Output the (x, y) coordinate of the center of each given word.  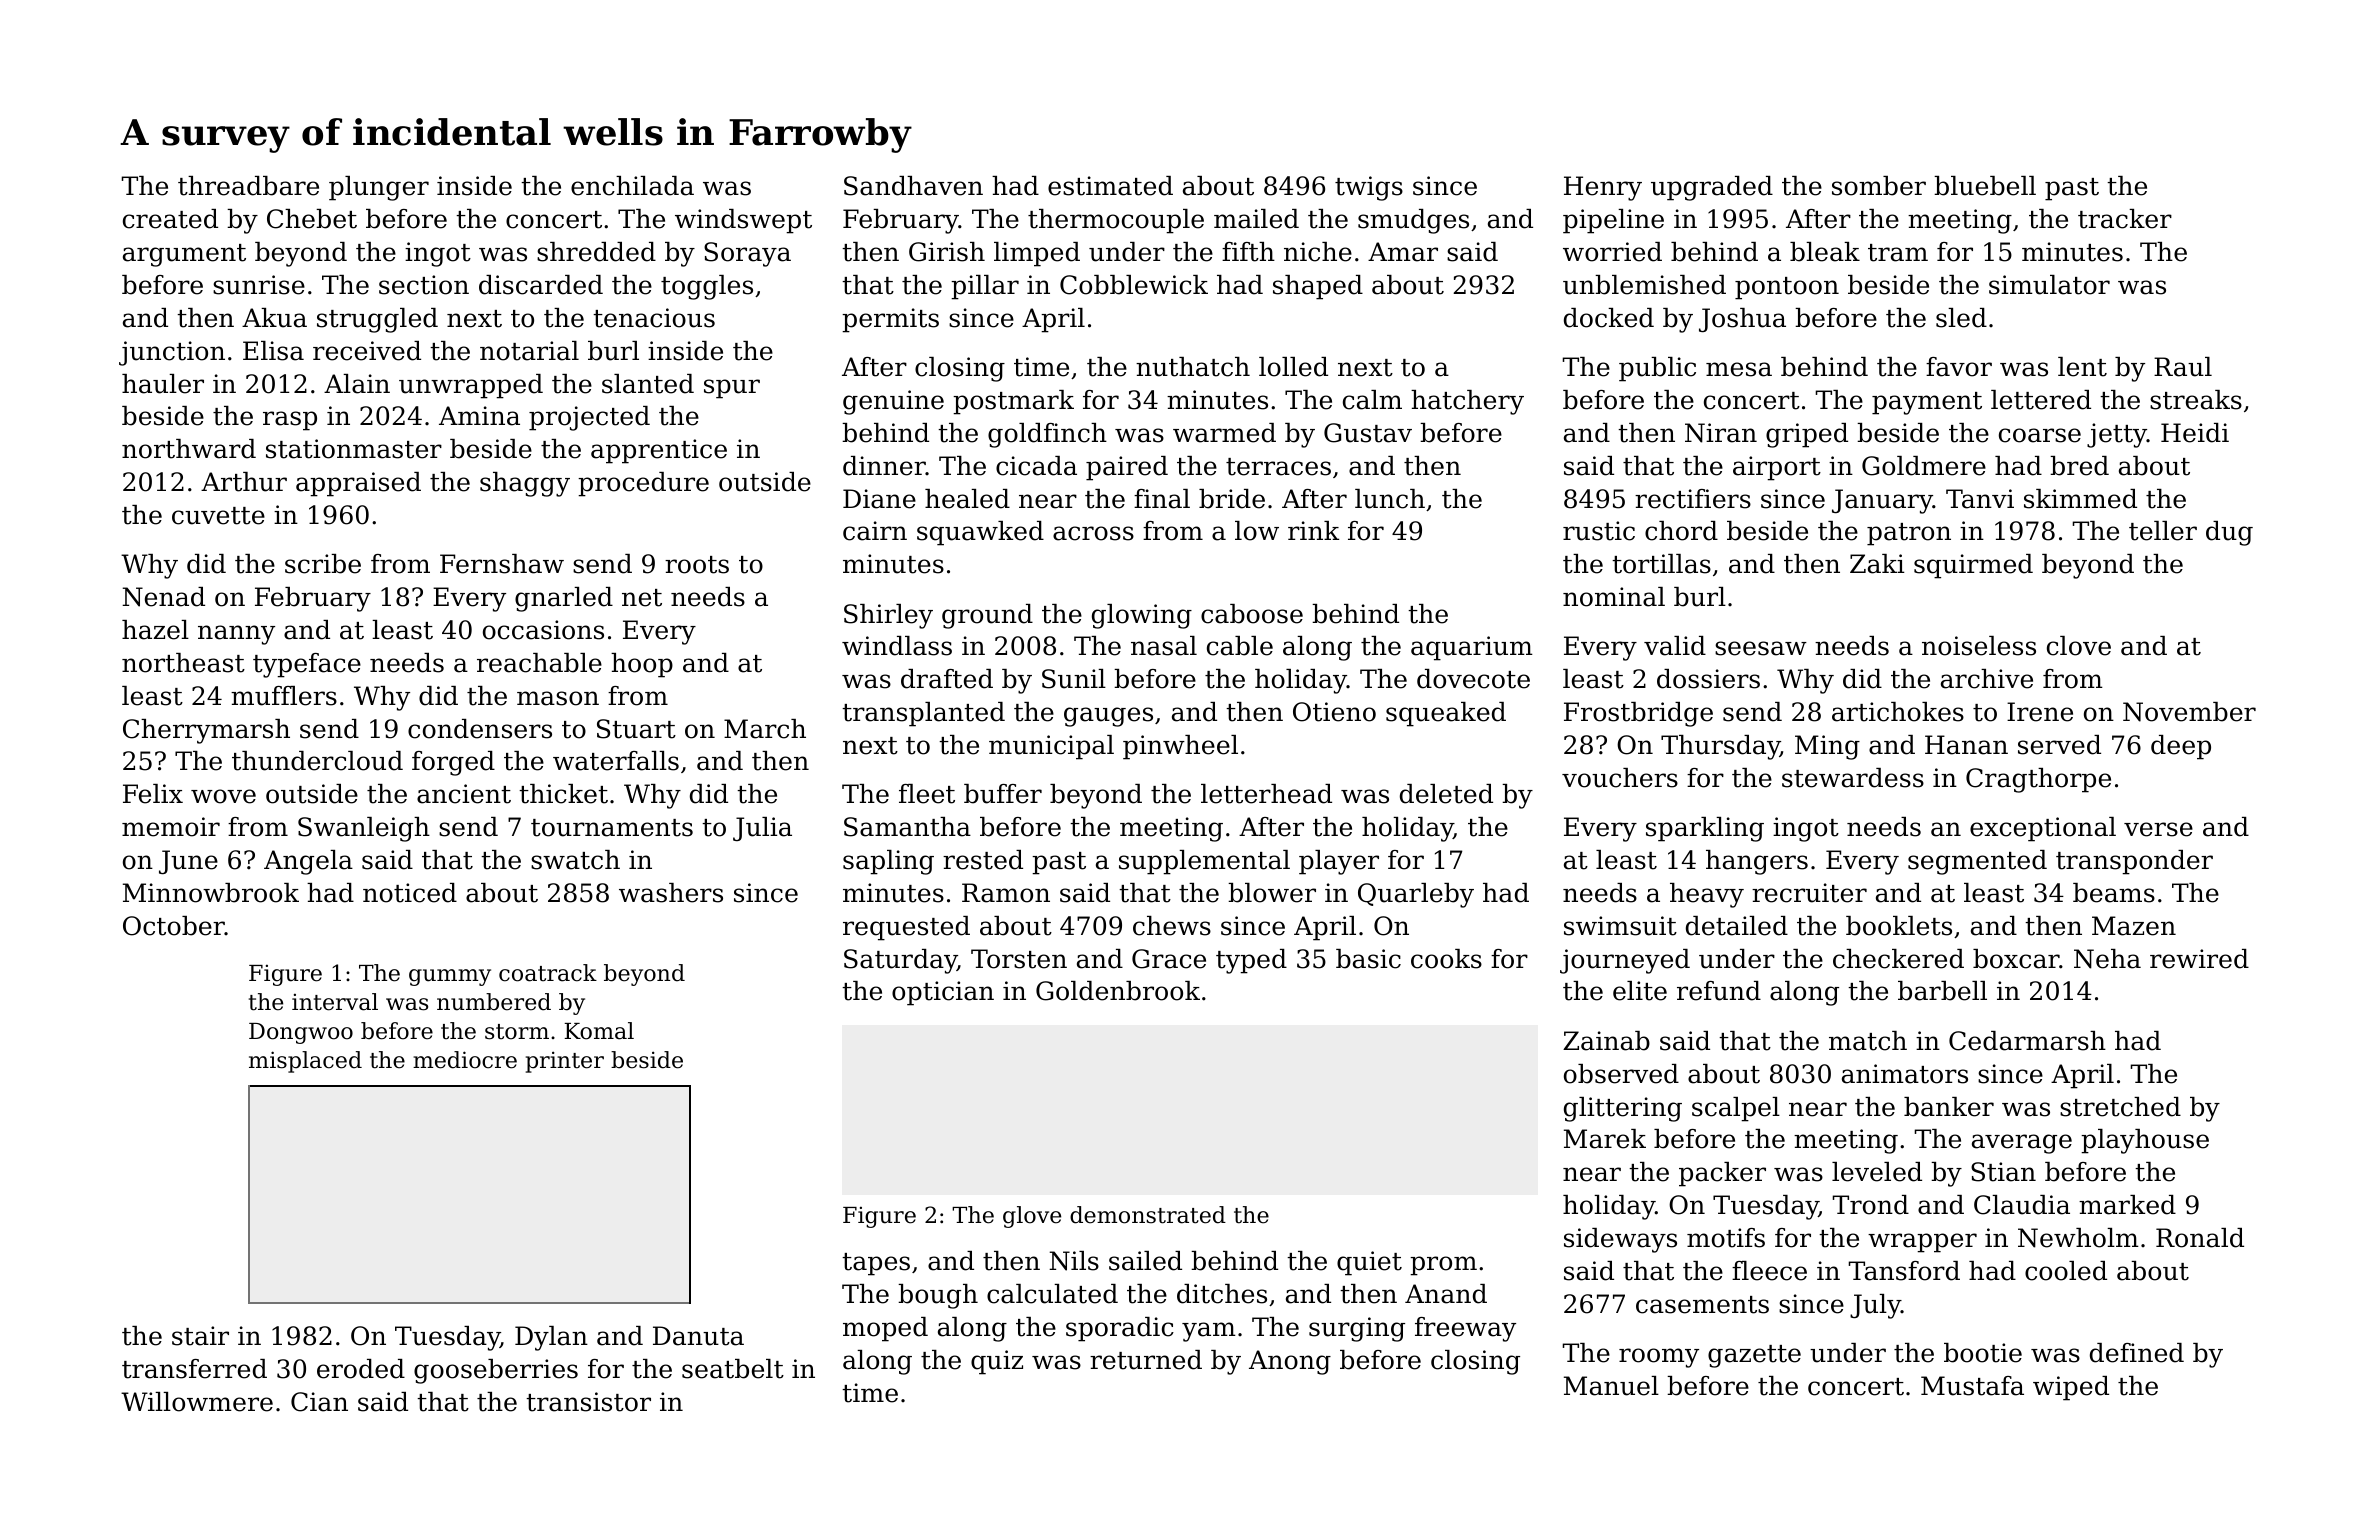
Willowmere (197, 1402)
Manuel (1611, 1386)
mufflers (284, 696)
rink (1313, 530)
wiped (2071, 1388)
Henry (1603, 188)
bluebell (1985, 186)
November (2189, 712)
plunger (379, 188)
